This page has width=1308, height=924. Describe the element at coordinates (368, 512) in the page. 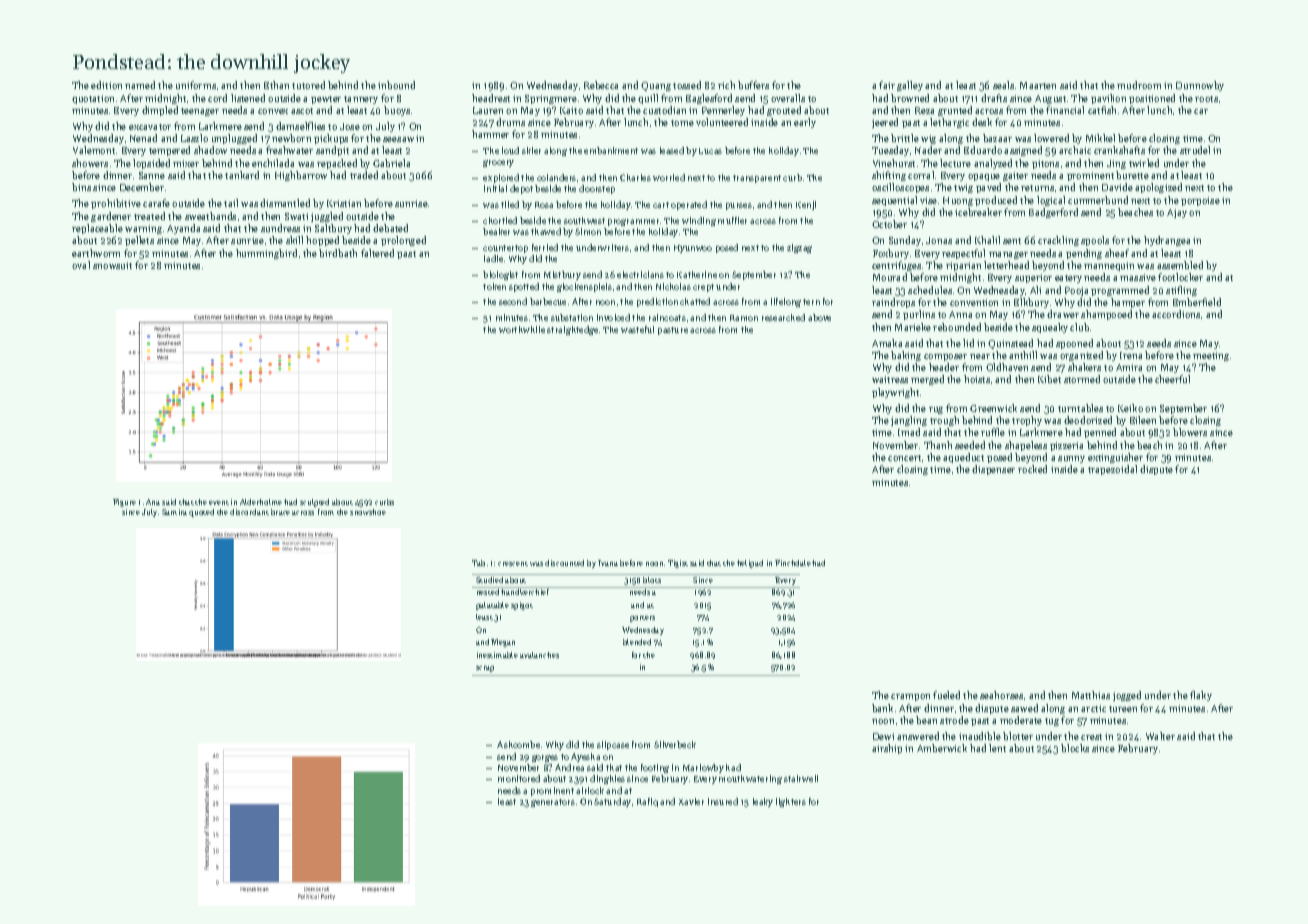

I see `snowshoe` at that location.
